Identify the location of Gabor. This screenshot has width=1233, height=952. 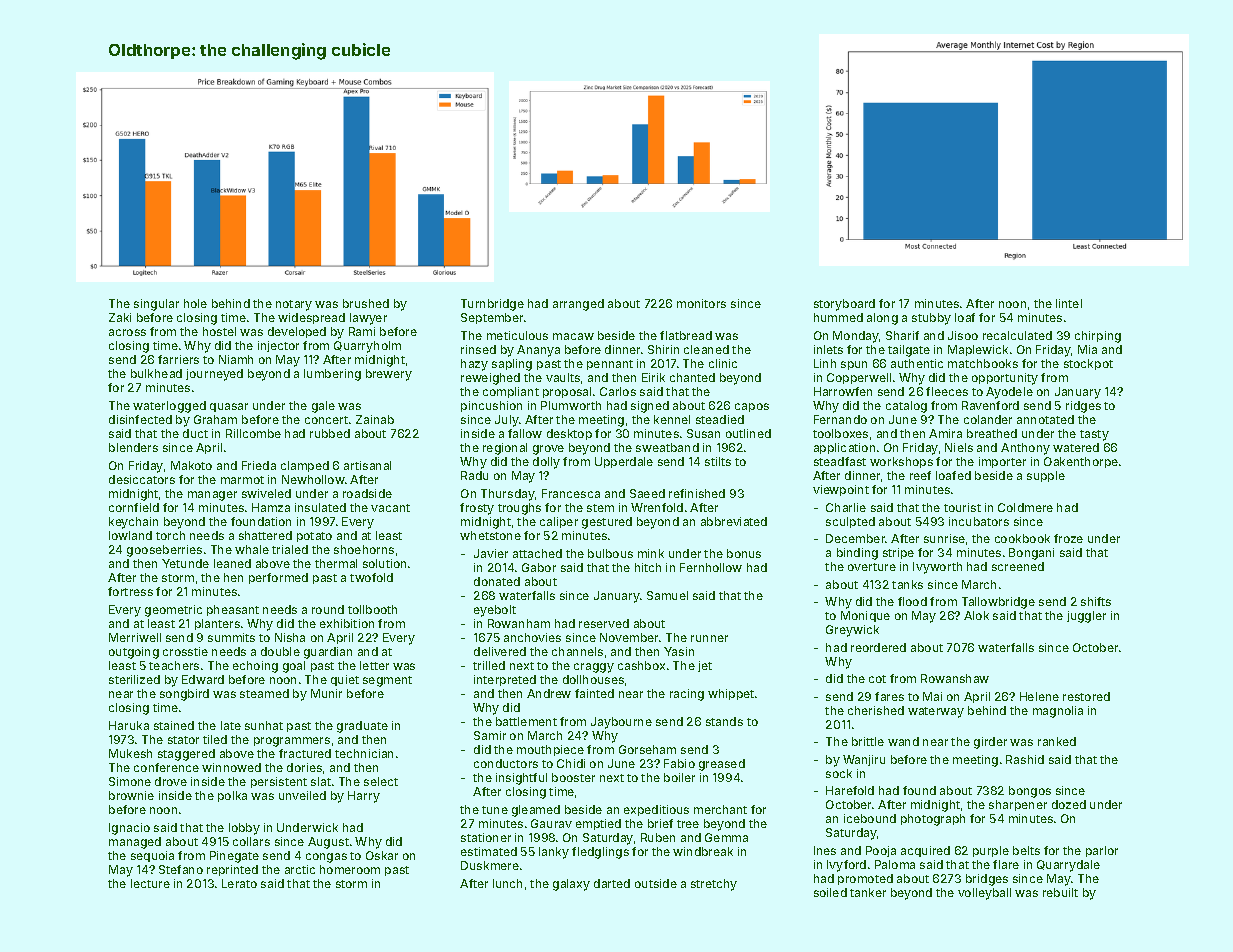
(539, 567).
